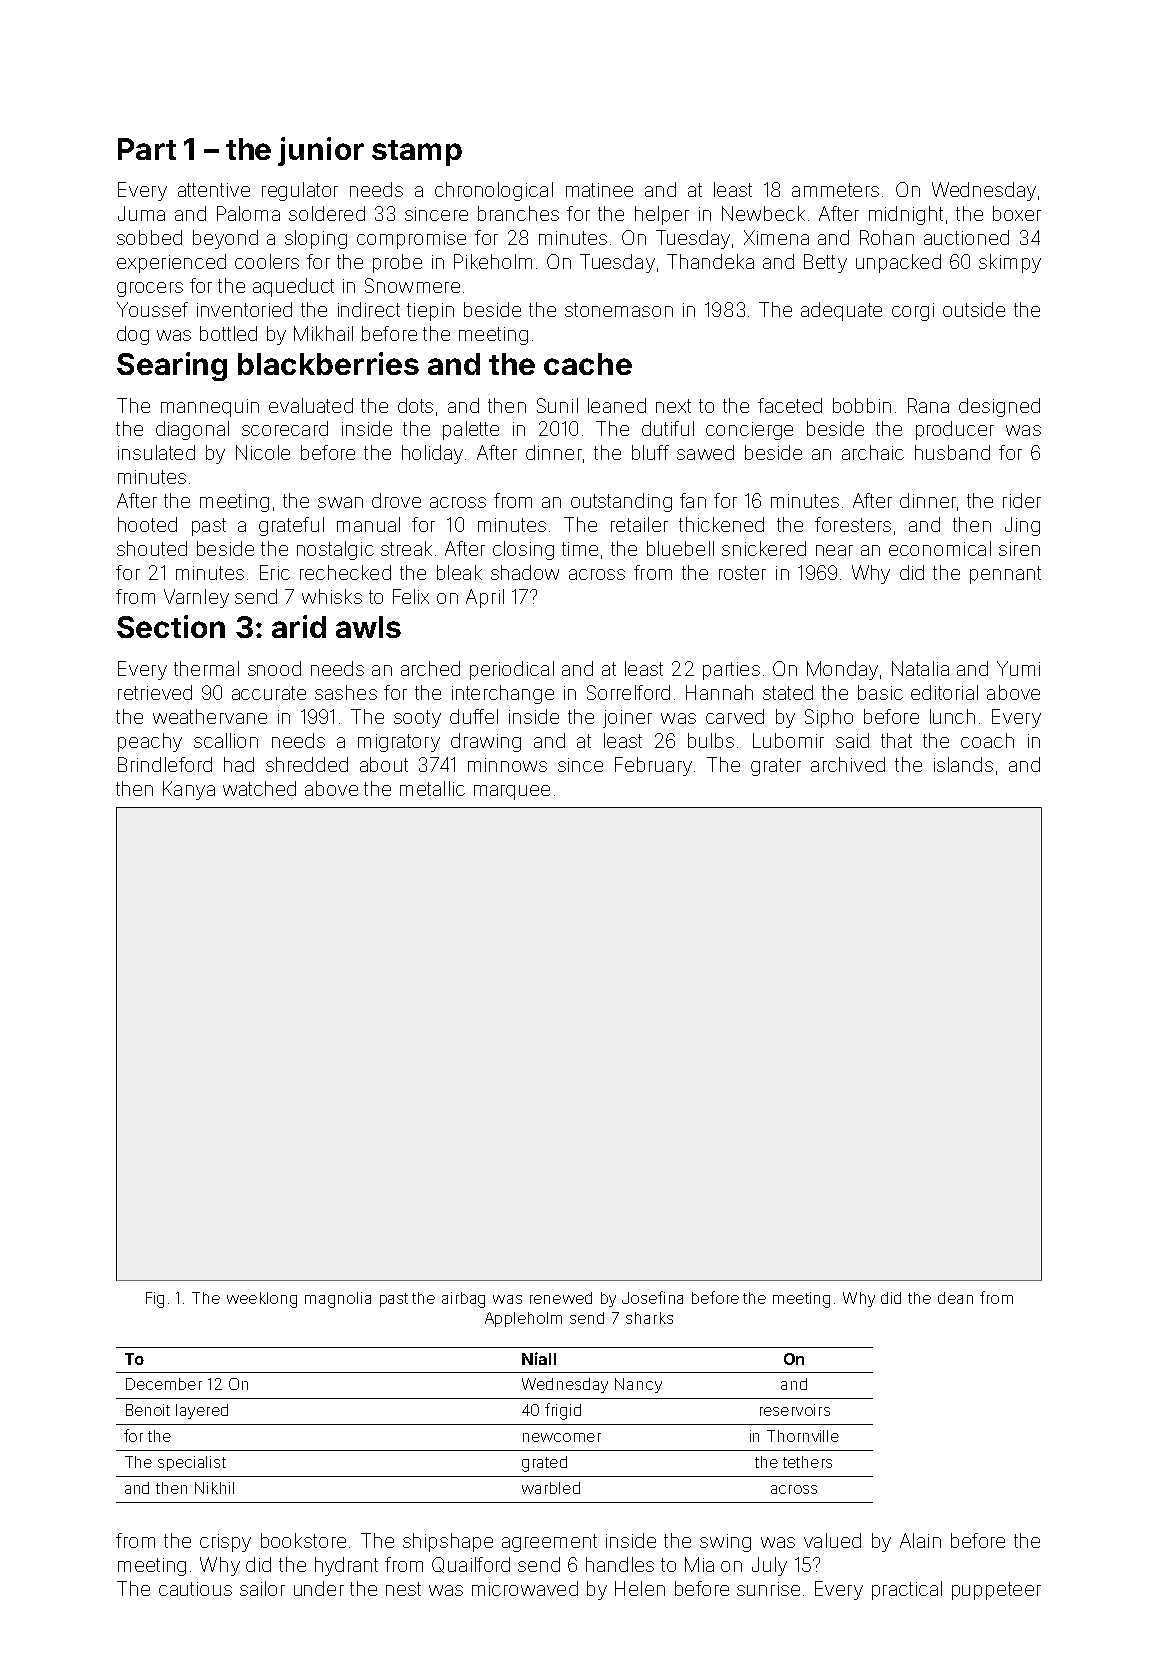 The image size is (1158, 1678). I want to click on magnolia, so click(338, 1300).
